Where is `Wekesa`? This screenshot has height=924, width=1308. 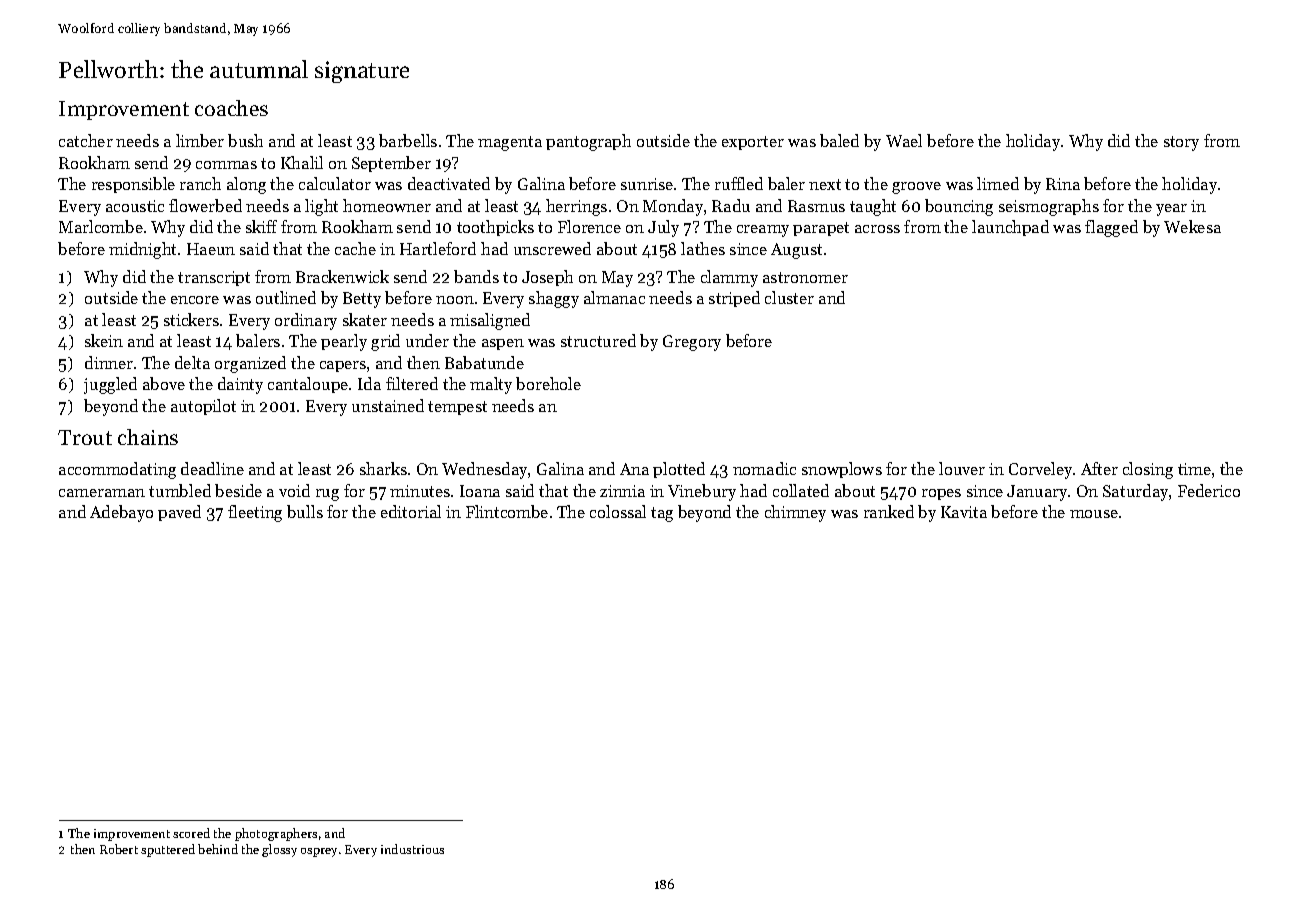 Wekesa is located at coordinates (1192, 226).
